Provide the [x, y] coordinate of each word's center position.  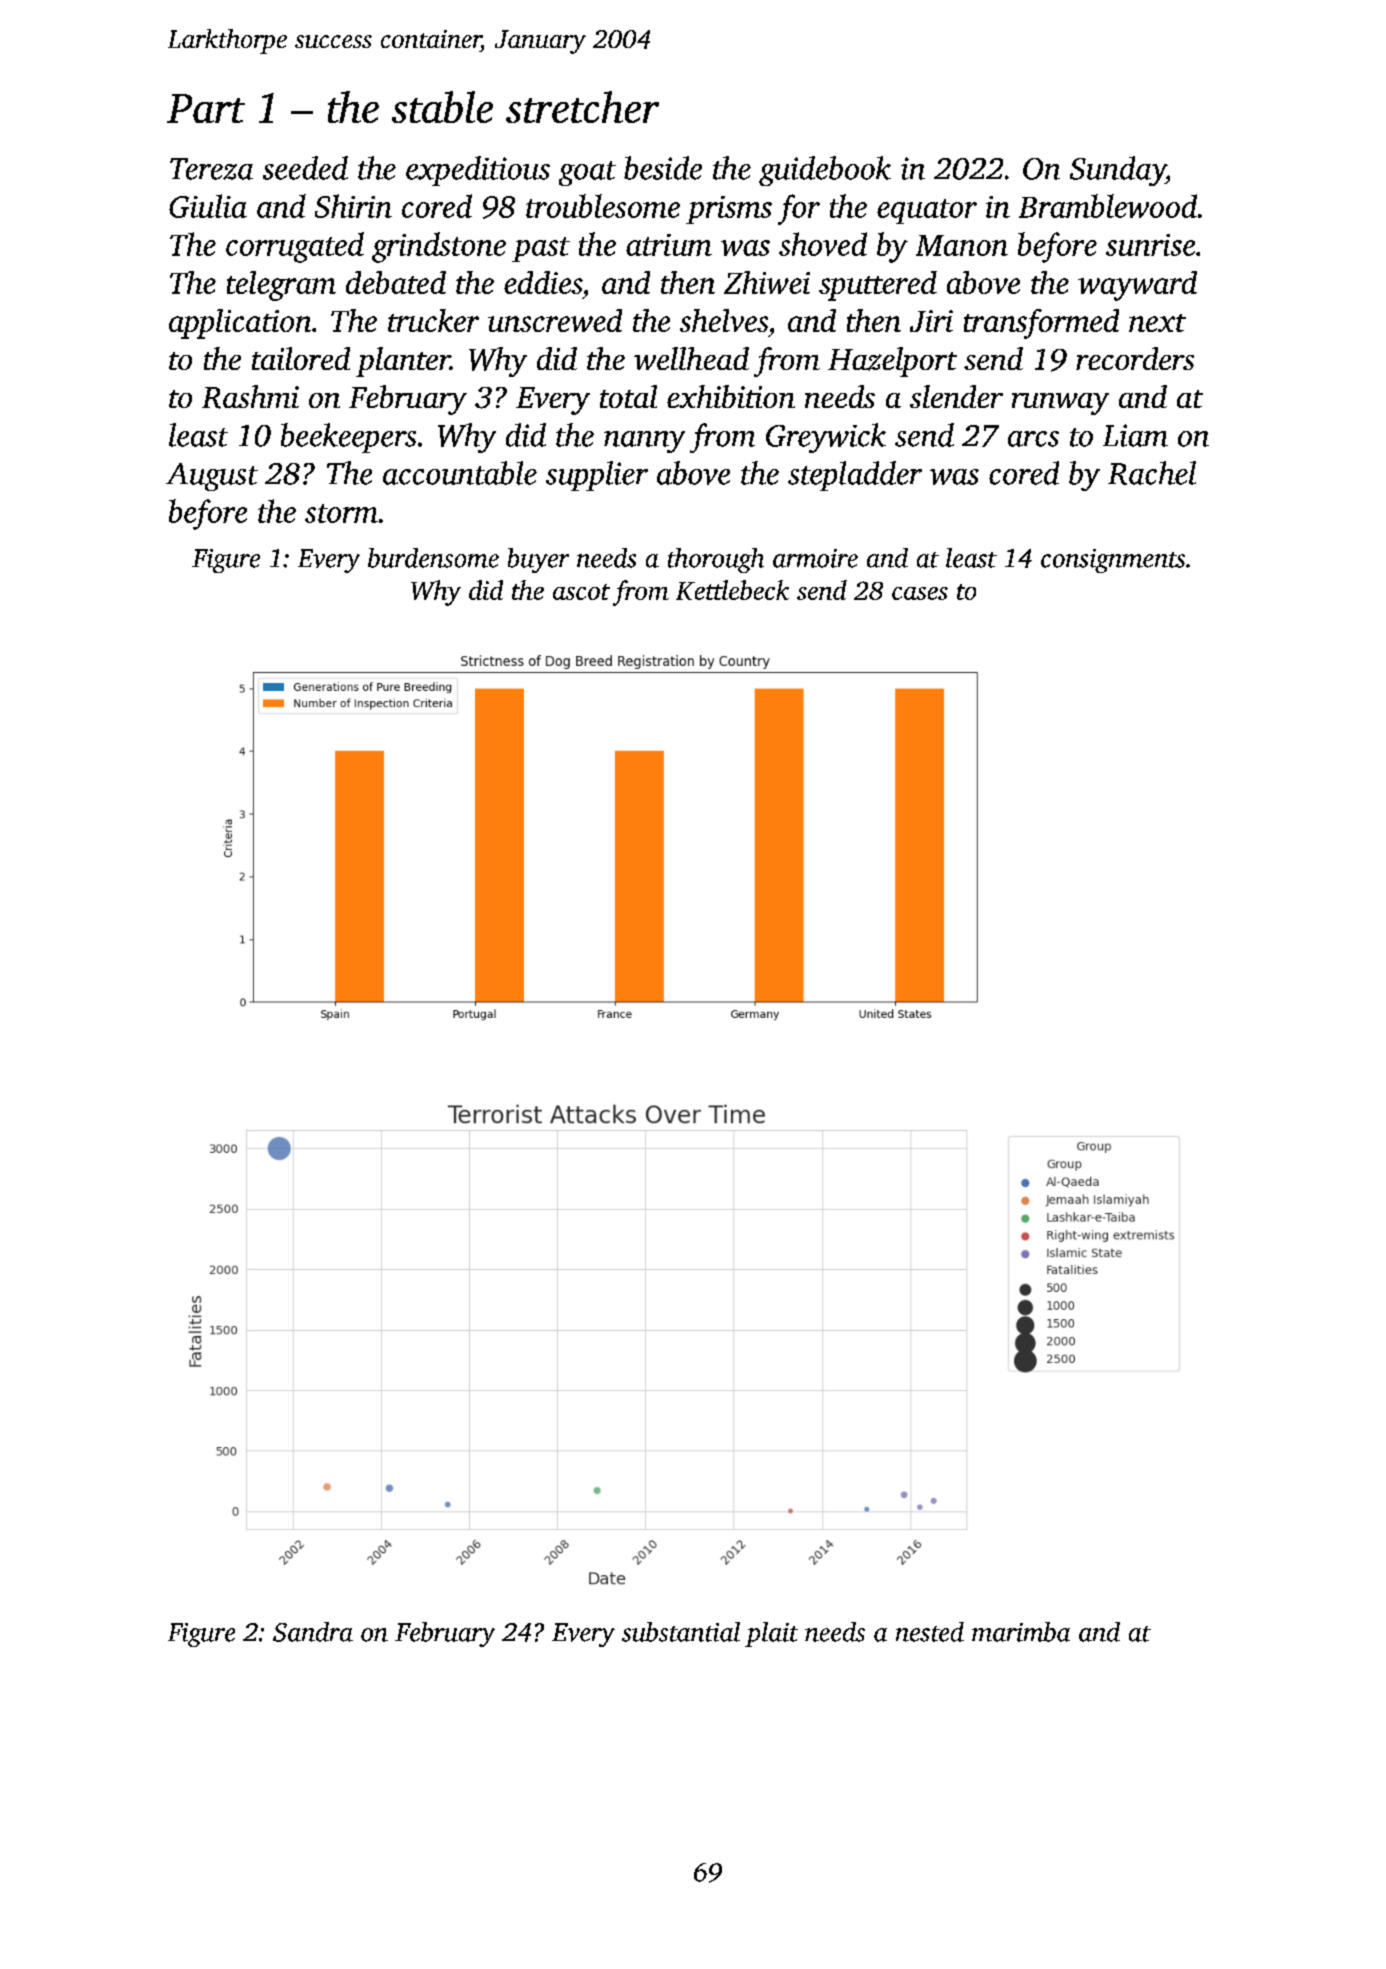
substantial [681, 1632]
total [628, 396]
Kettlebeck [732, 590]
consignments [1113, 561]
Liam [1135, 435]
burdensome [433, 558]
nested [930, 1632]
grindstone [439, 247]
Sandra [313, 1632]
